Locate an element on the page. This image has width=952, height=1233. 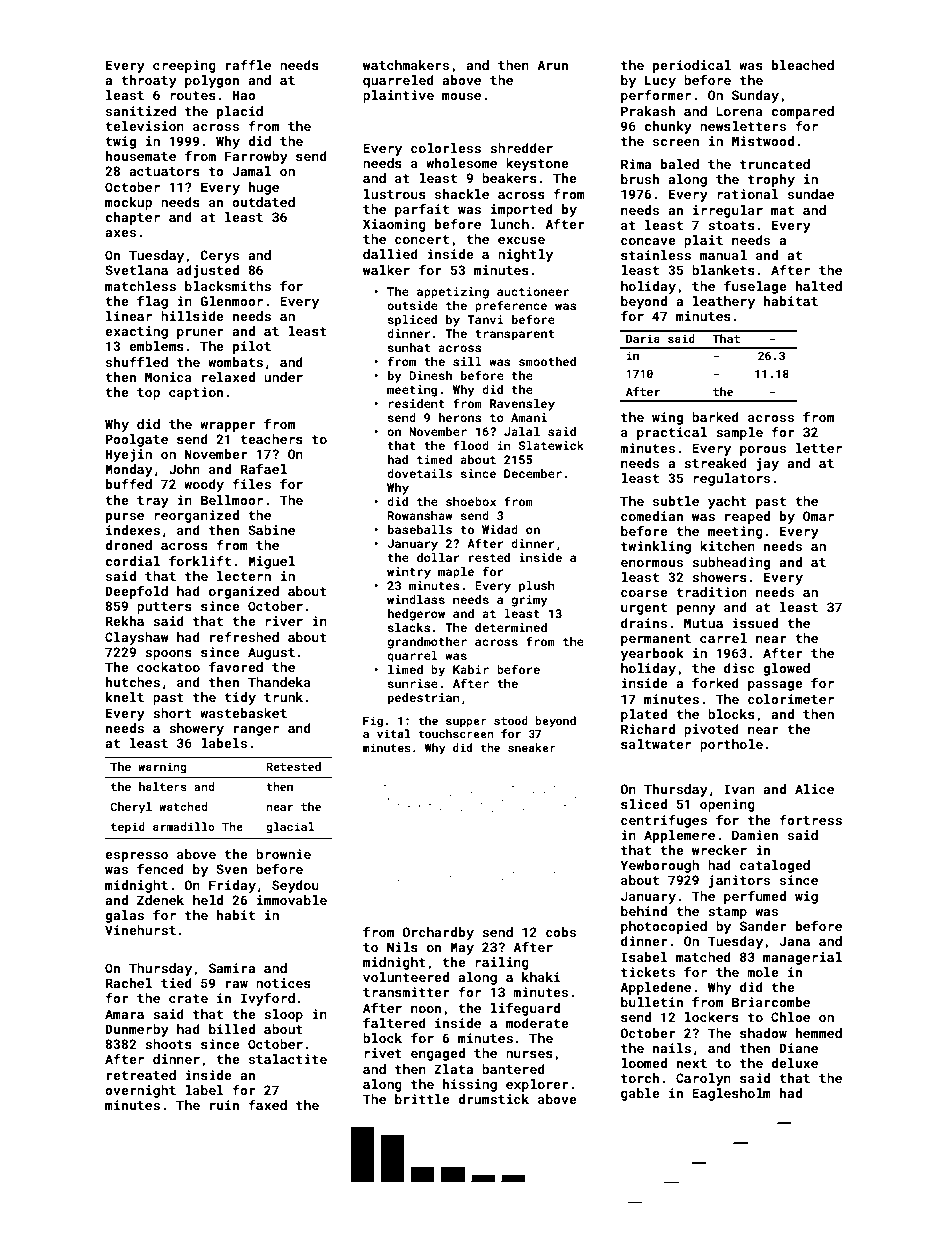
creeping is located at coordinates (184, 66).
